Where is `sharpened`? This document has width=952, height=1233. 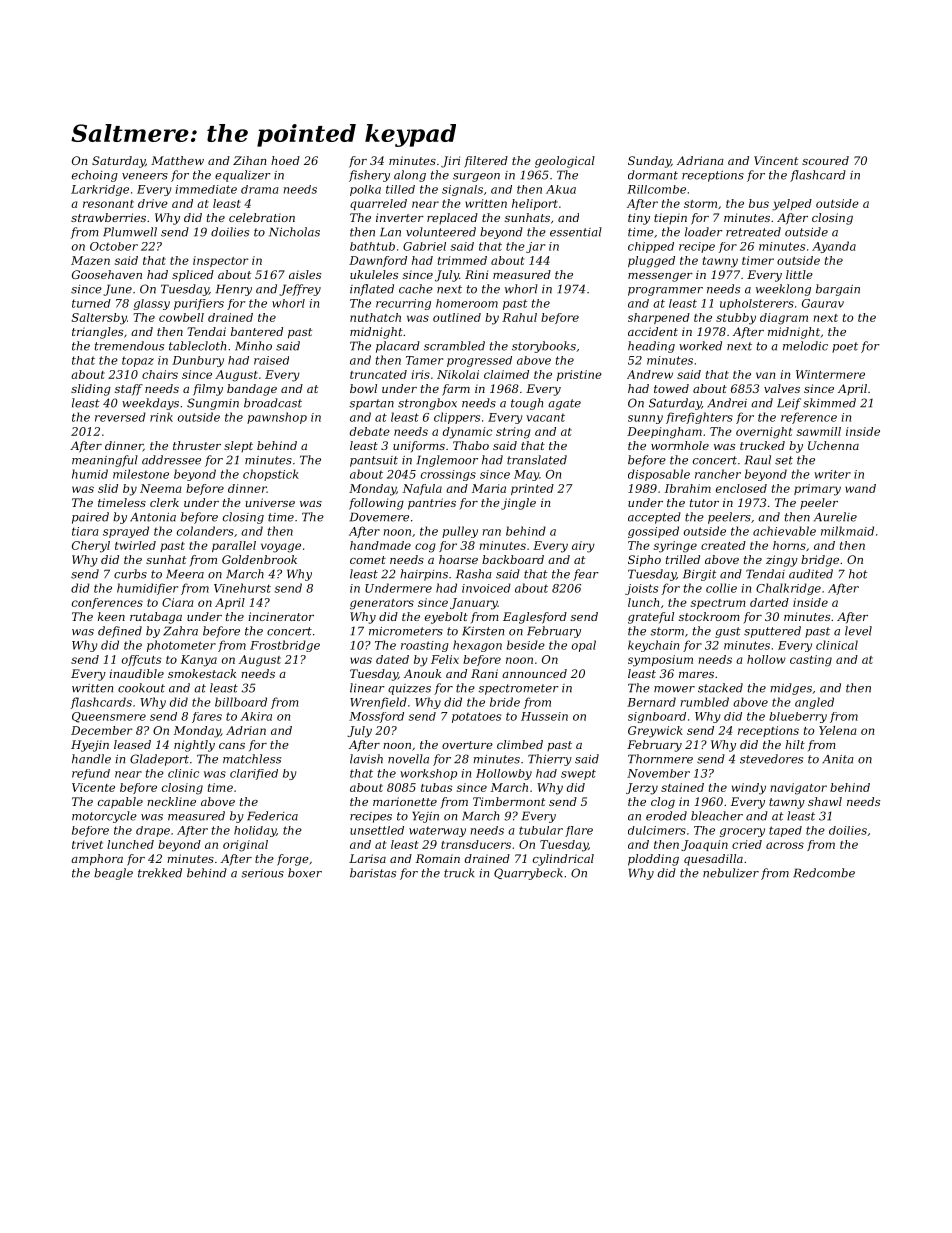
sharpened is located at coordinates (659, 318).
